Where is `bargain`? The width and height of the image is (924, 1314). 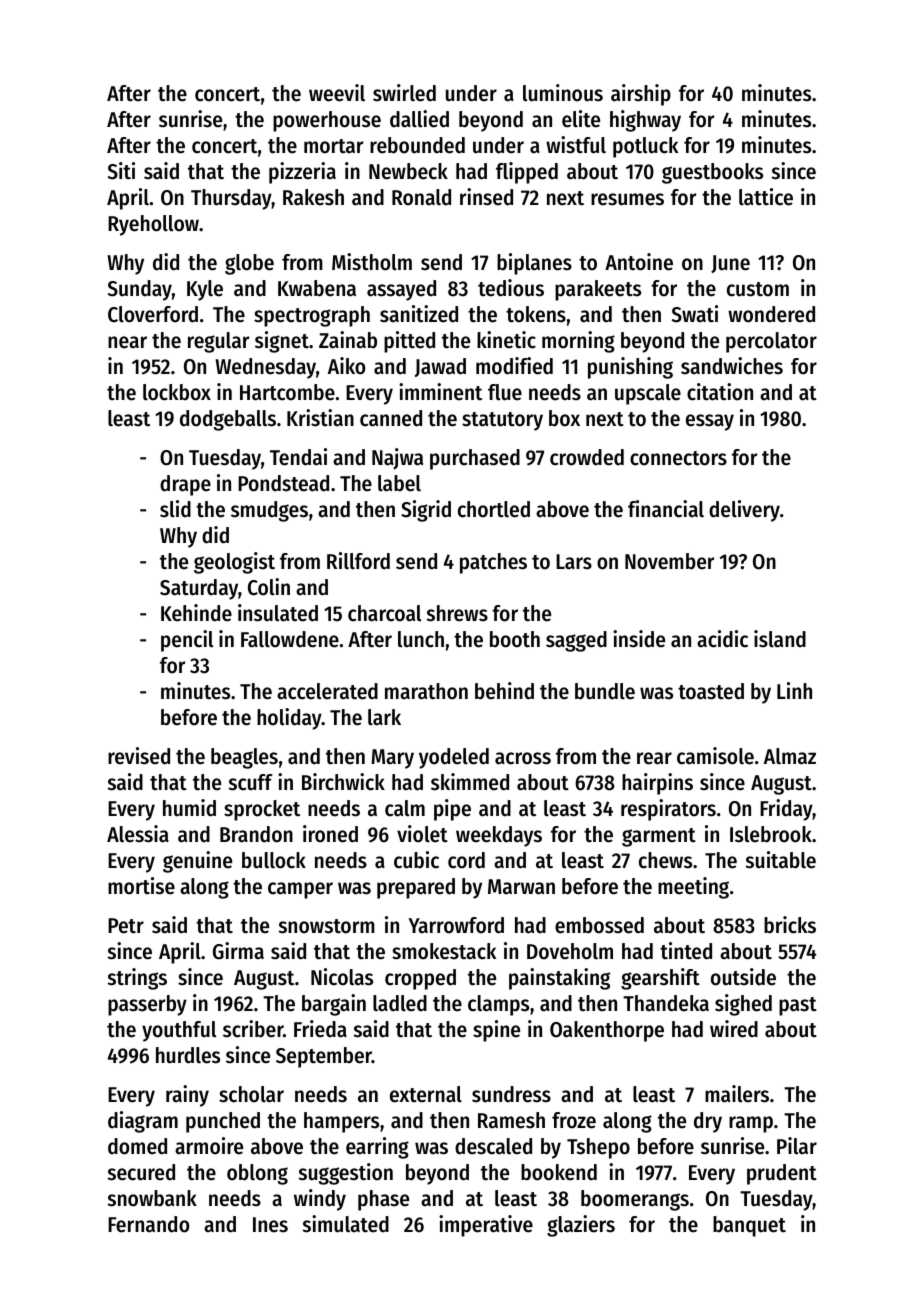
bargain is located at coordinates (334, 1005).
